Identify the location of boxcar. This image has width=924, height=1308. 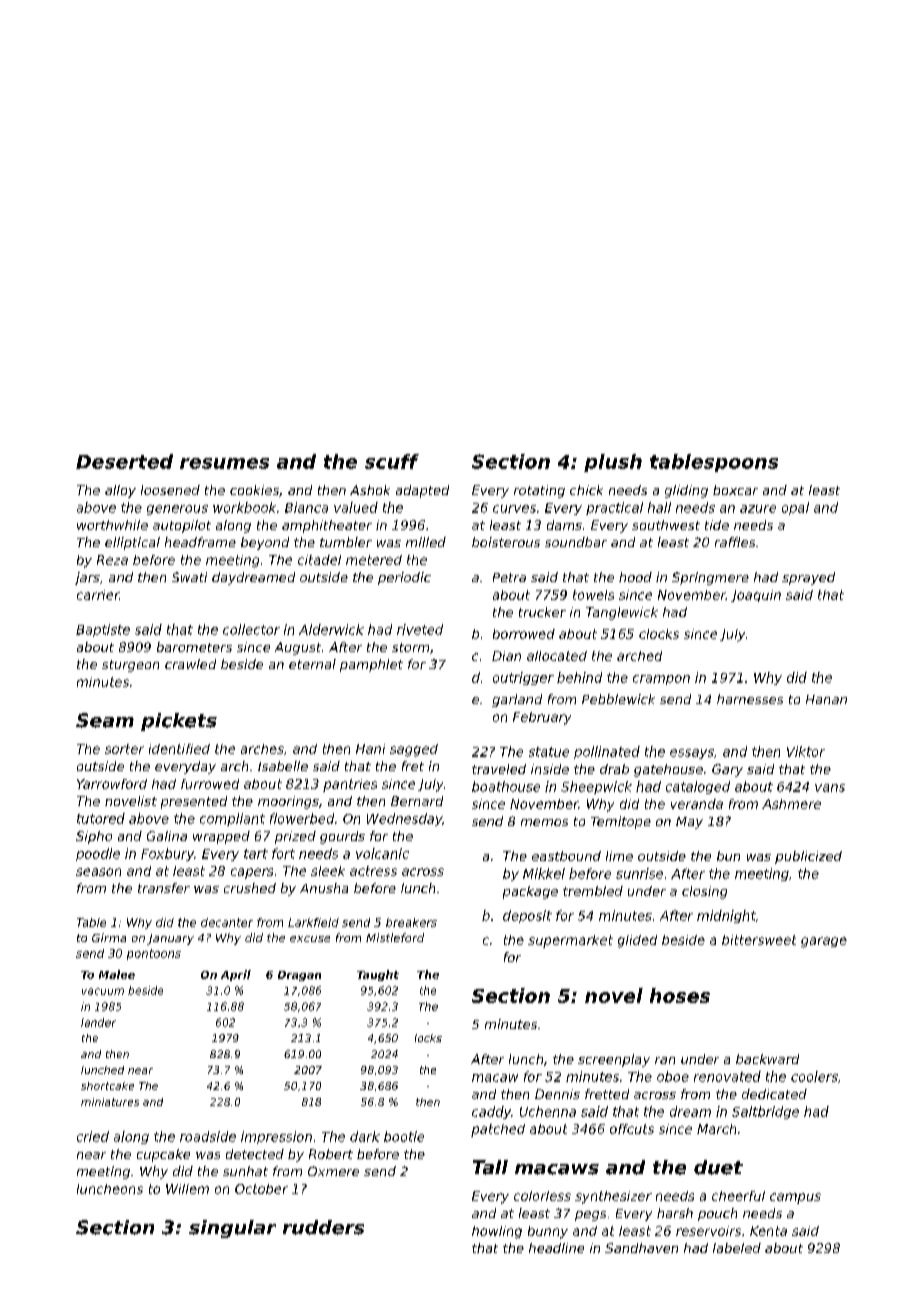
(735, 490).
